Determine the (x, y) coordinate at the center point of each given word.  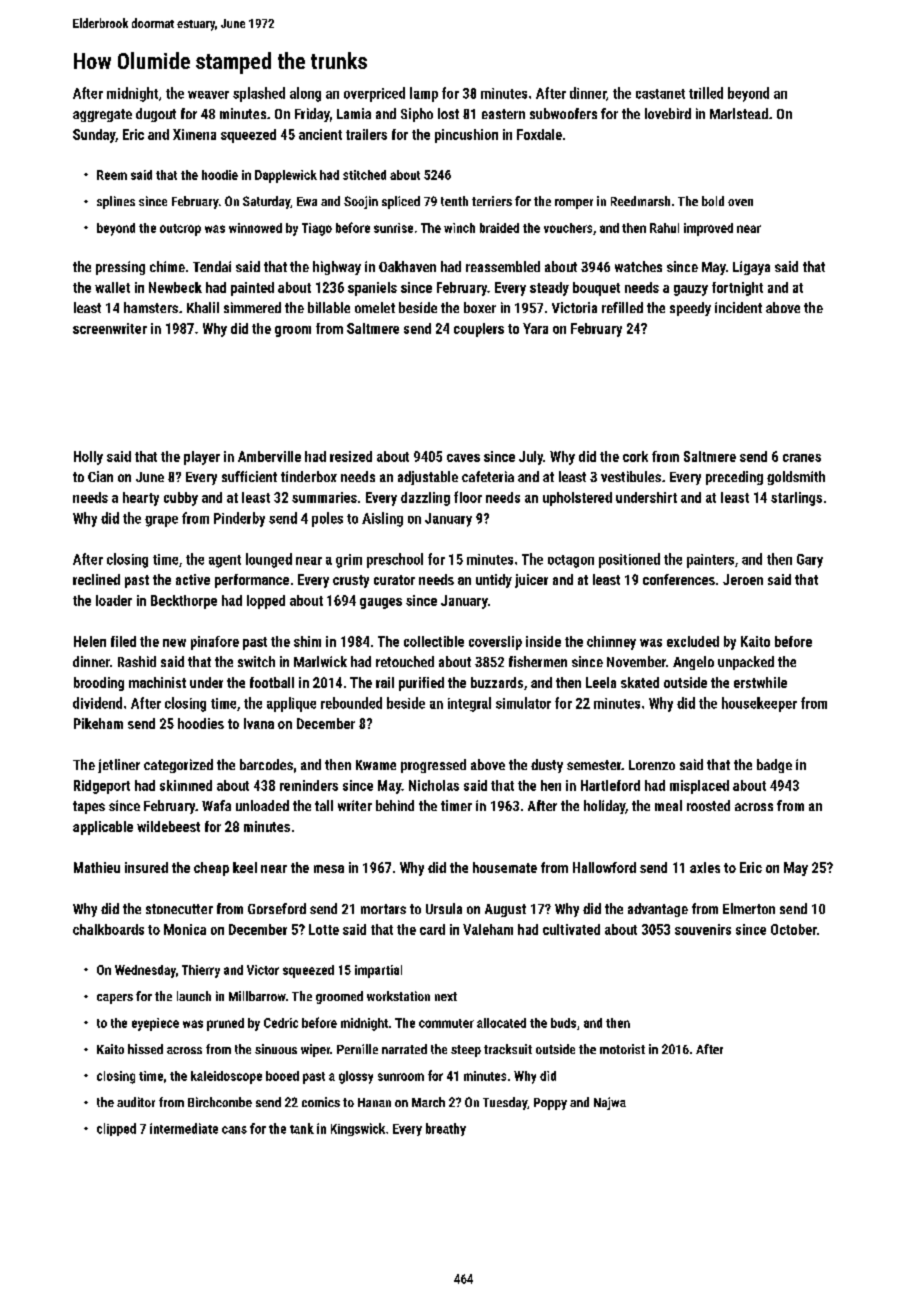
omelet (375, 307)
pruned (225, 1024)
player (202, 458)
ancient (320, 134)
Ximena (194, 134)
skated (640, 682)
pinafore (215, 643)
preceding (734, 478)
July (531, 458)
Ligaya (751, 268)
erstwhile (760, 682)
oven (740, 202)
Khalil (203, 307)
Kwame (376, 765)
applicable (103, 828)
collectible (434, 641)
